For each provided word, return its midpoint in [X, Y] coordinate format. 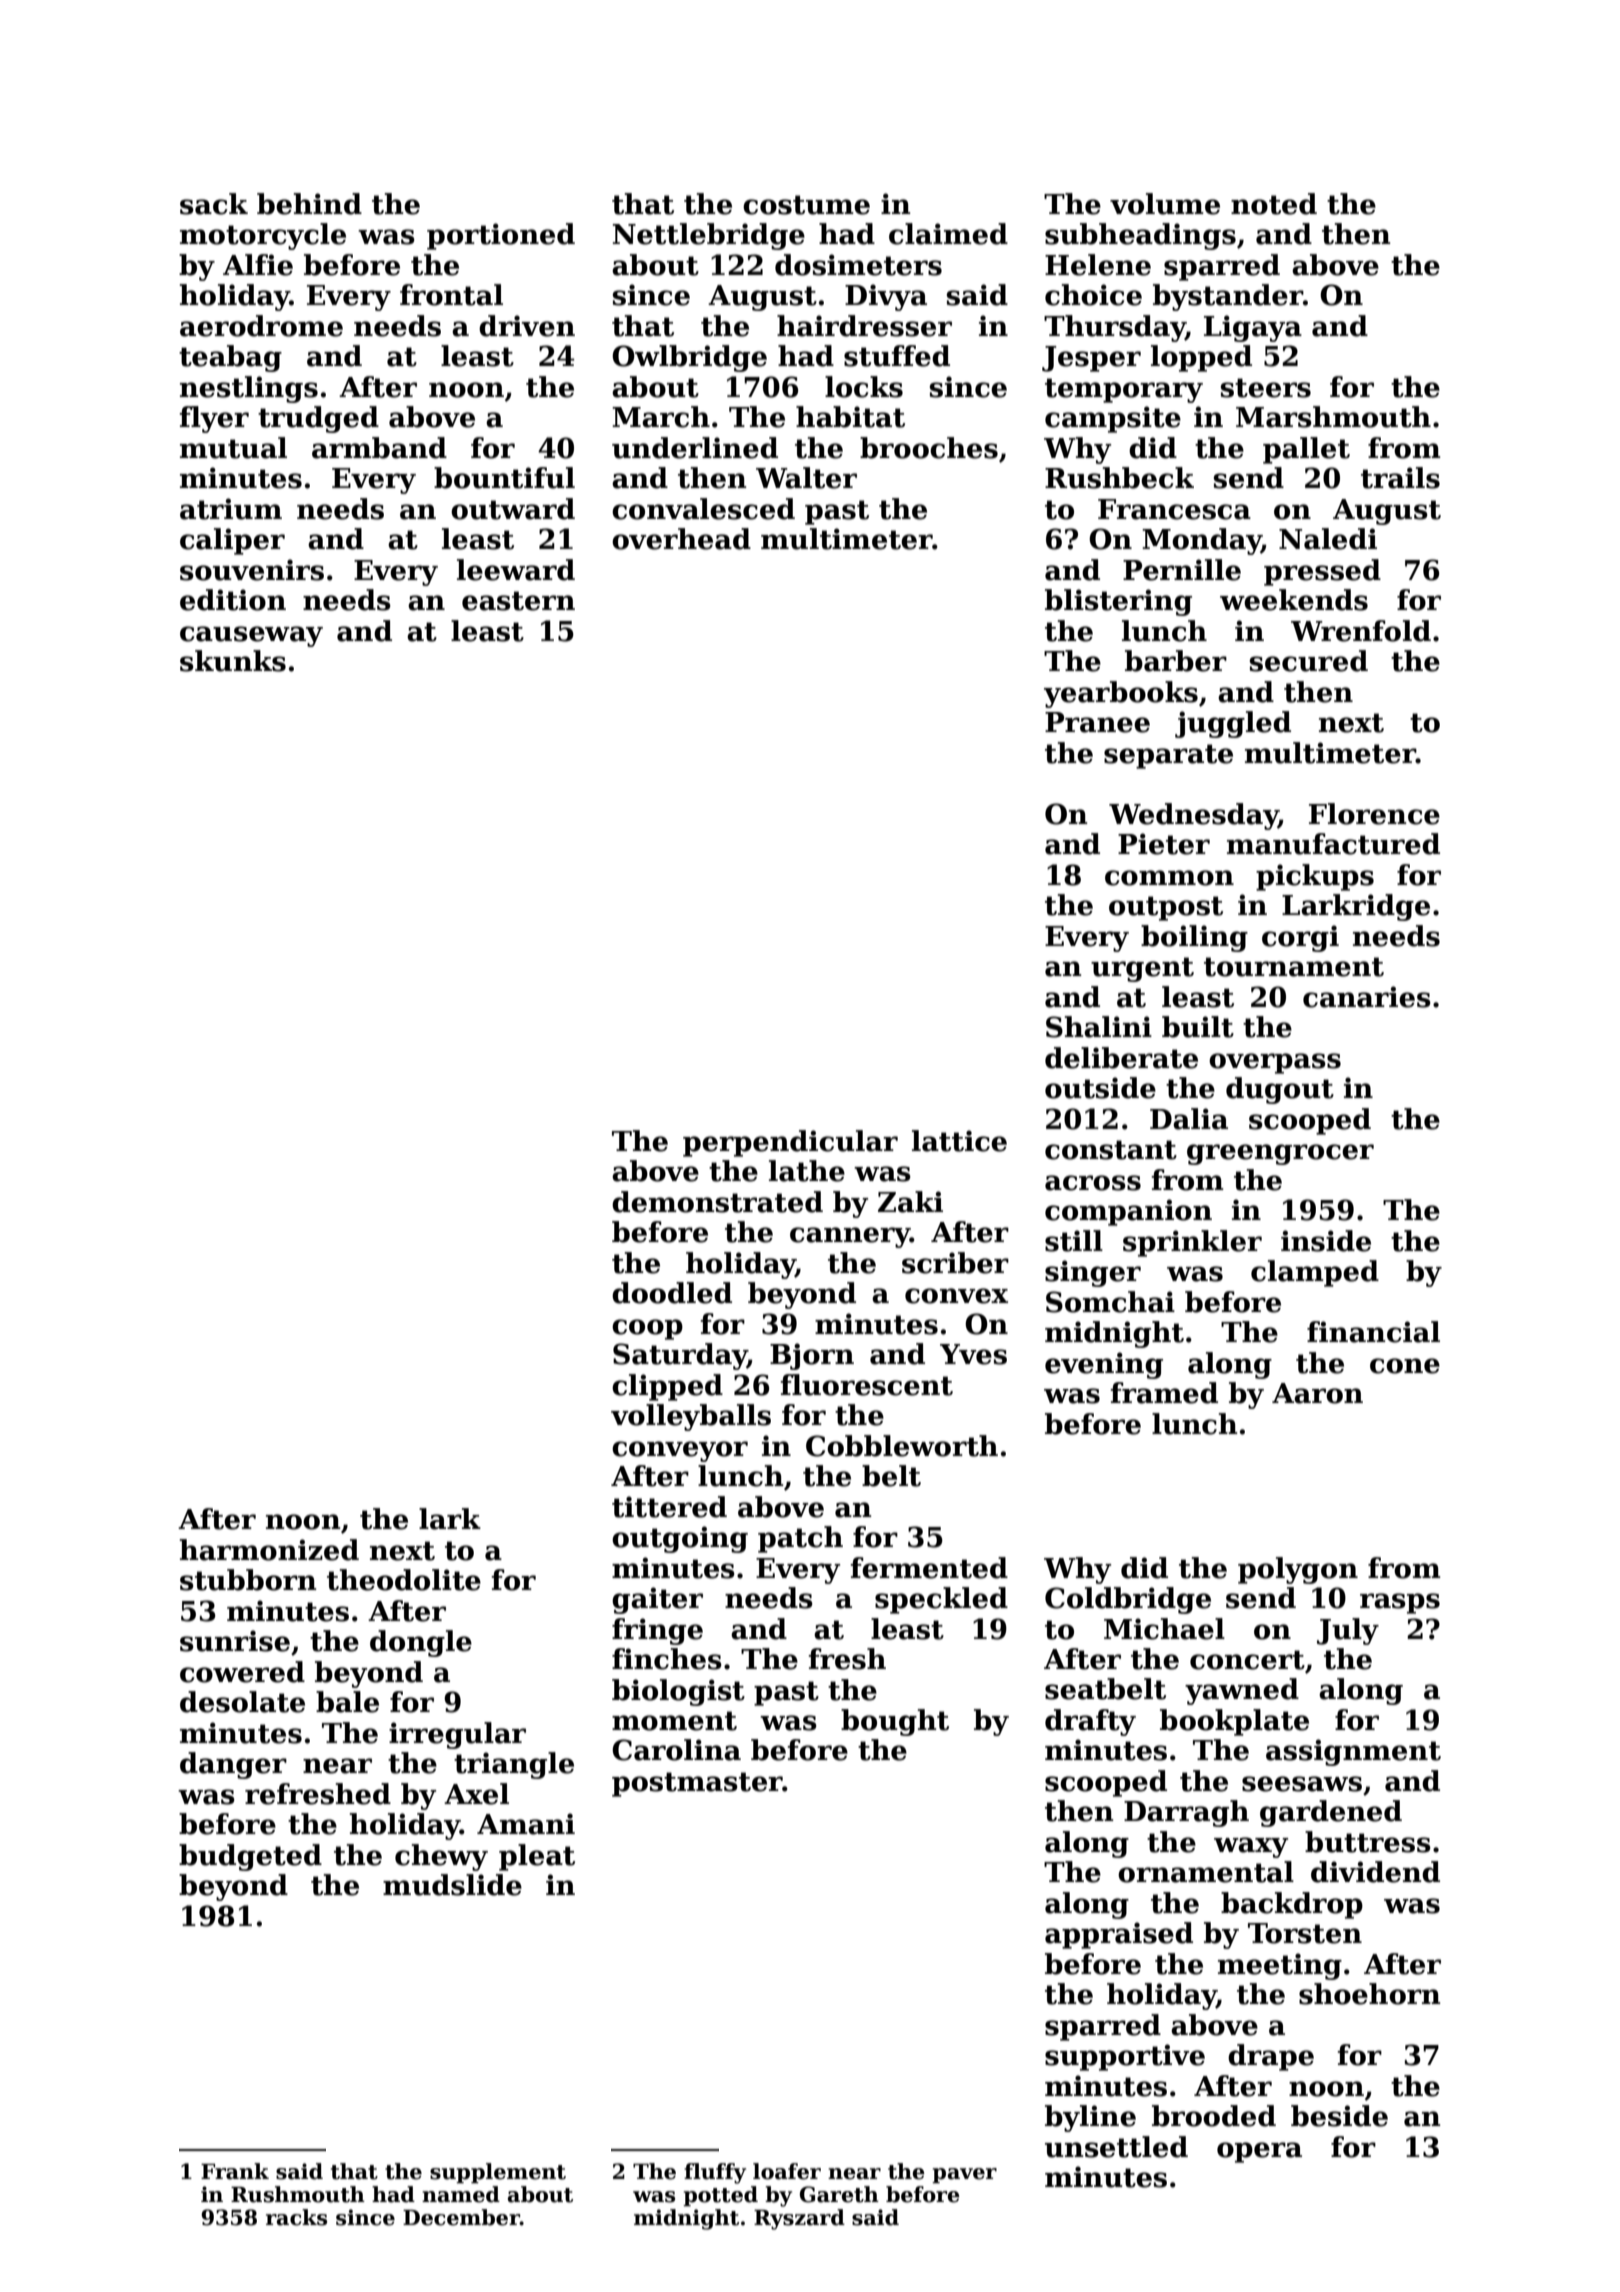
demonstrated [717, 1202]
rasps [1400, 1603]
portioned [501, 236]
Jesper [1091, 359]
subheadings [1140, 236]
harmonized [269, 1550]
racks [296, 2217]
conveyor [680, 1451]
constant [1111, 1150]
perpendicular [790, 1143]
